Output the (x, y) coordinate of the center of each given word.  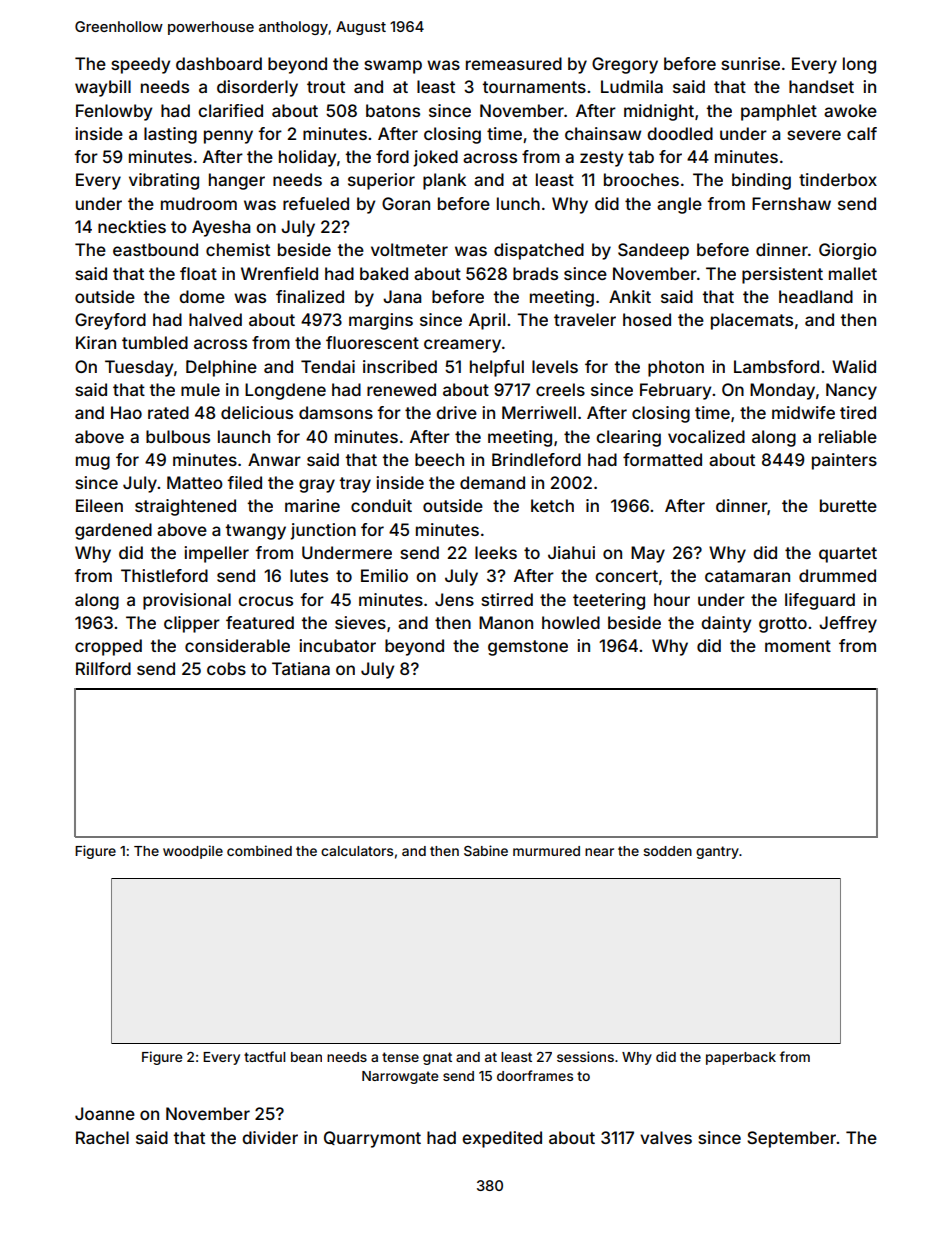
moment (798, 646)
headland (816, 296)
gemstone (528, 648)
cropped (108, 647)
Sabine (486, 850)
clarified (230, 110)
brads (535, 273)
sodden (667, 851)
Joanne (105, 1113)
